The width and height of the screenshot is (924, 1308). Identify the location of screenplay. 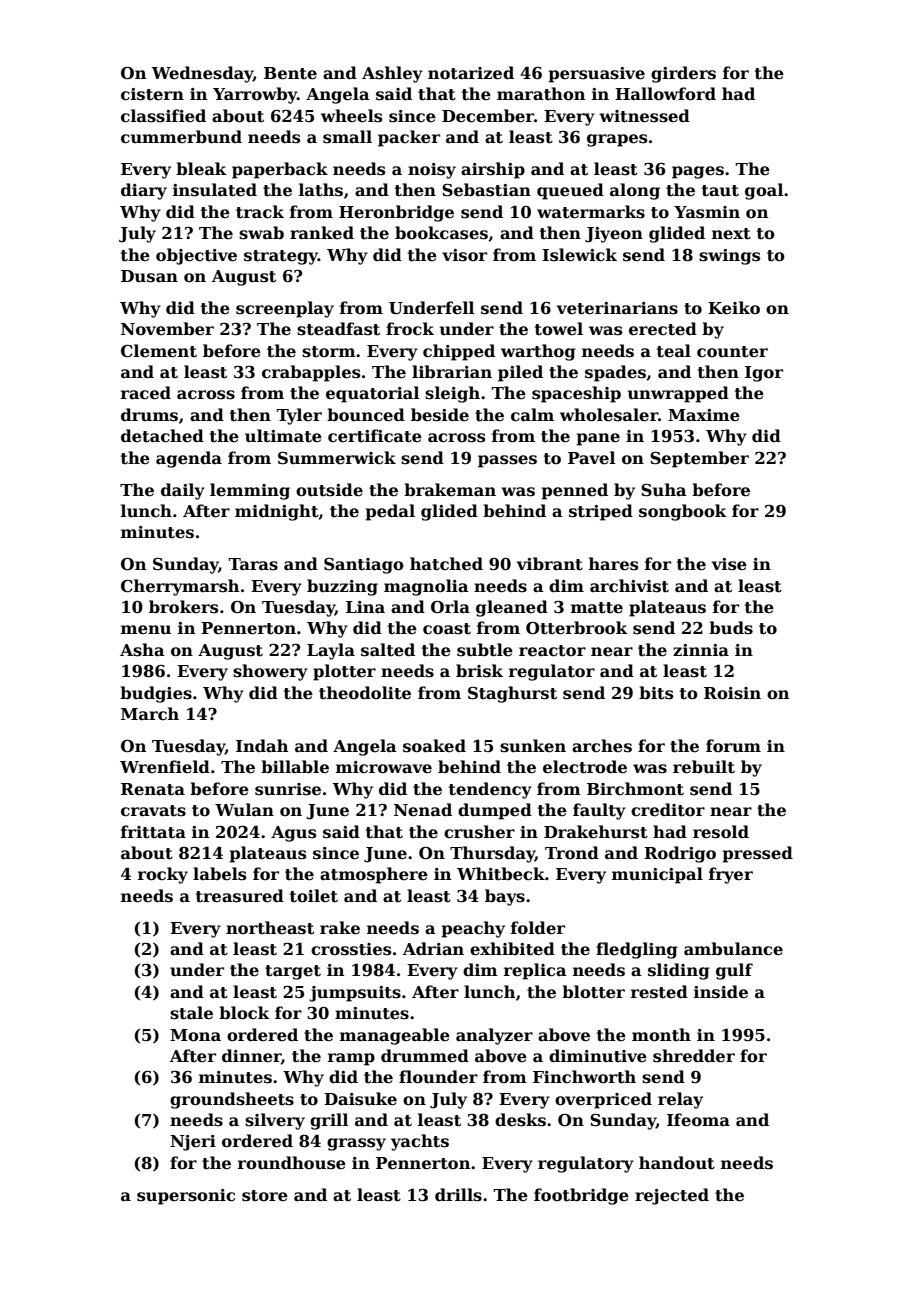
(285, 309).
